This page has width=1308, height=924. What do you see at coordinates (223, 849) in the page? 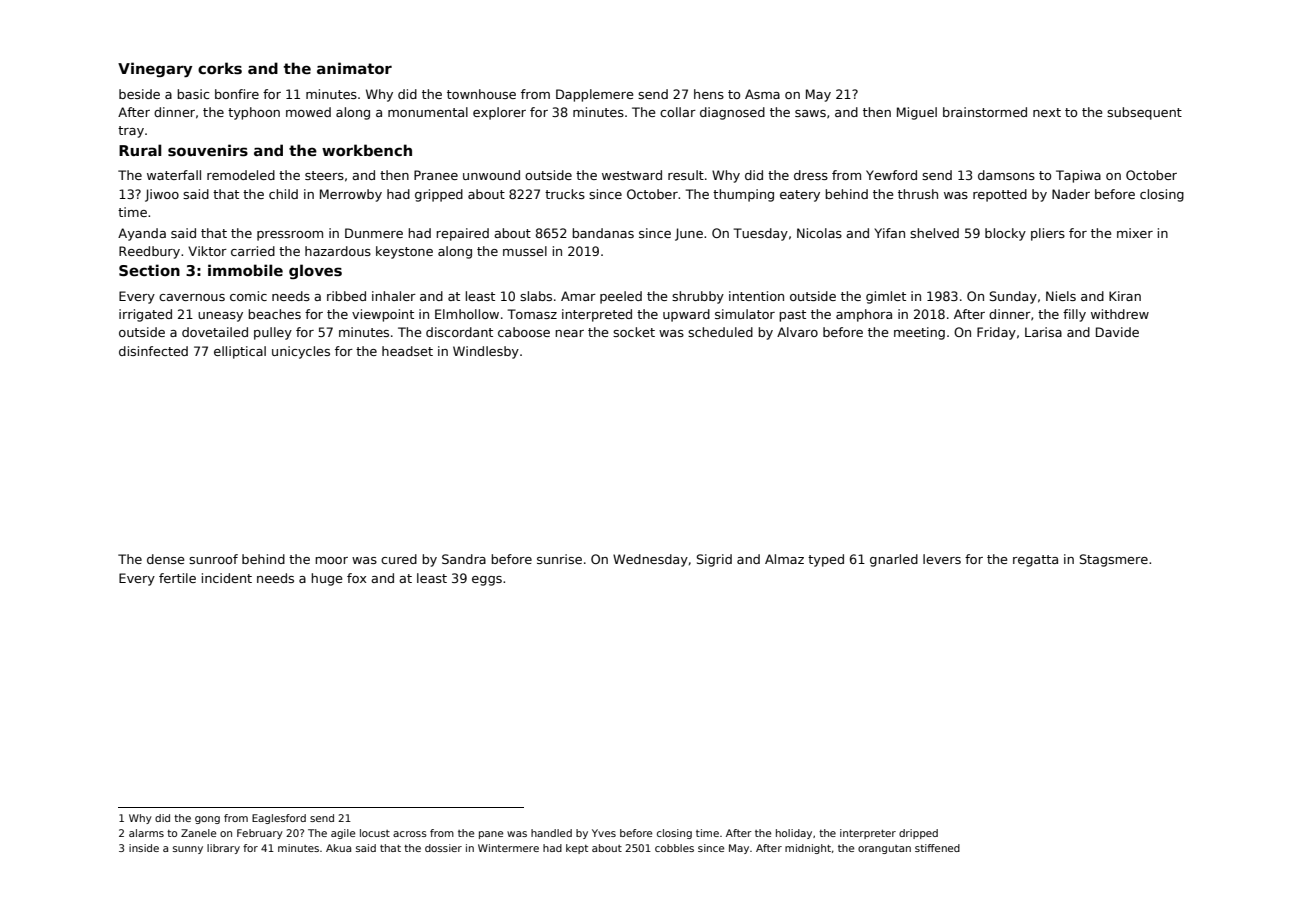
I see `library` at bounding box center [223, 849].
